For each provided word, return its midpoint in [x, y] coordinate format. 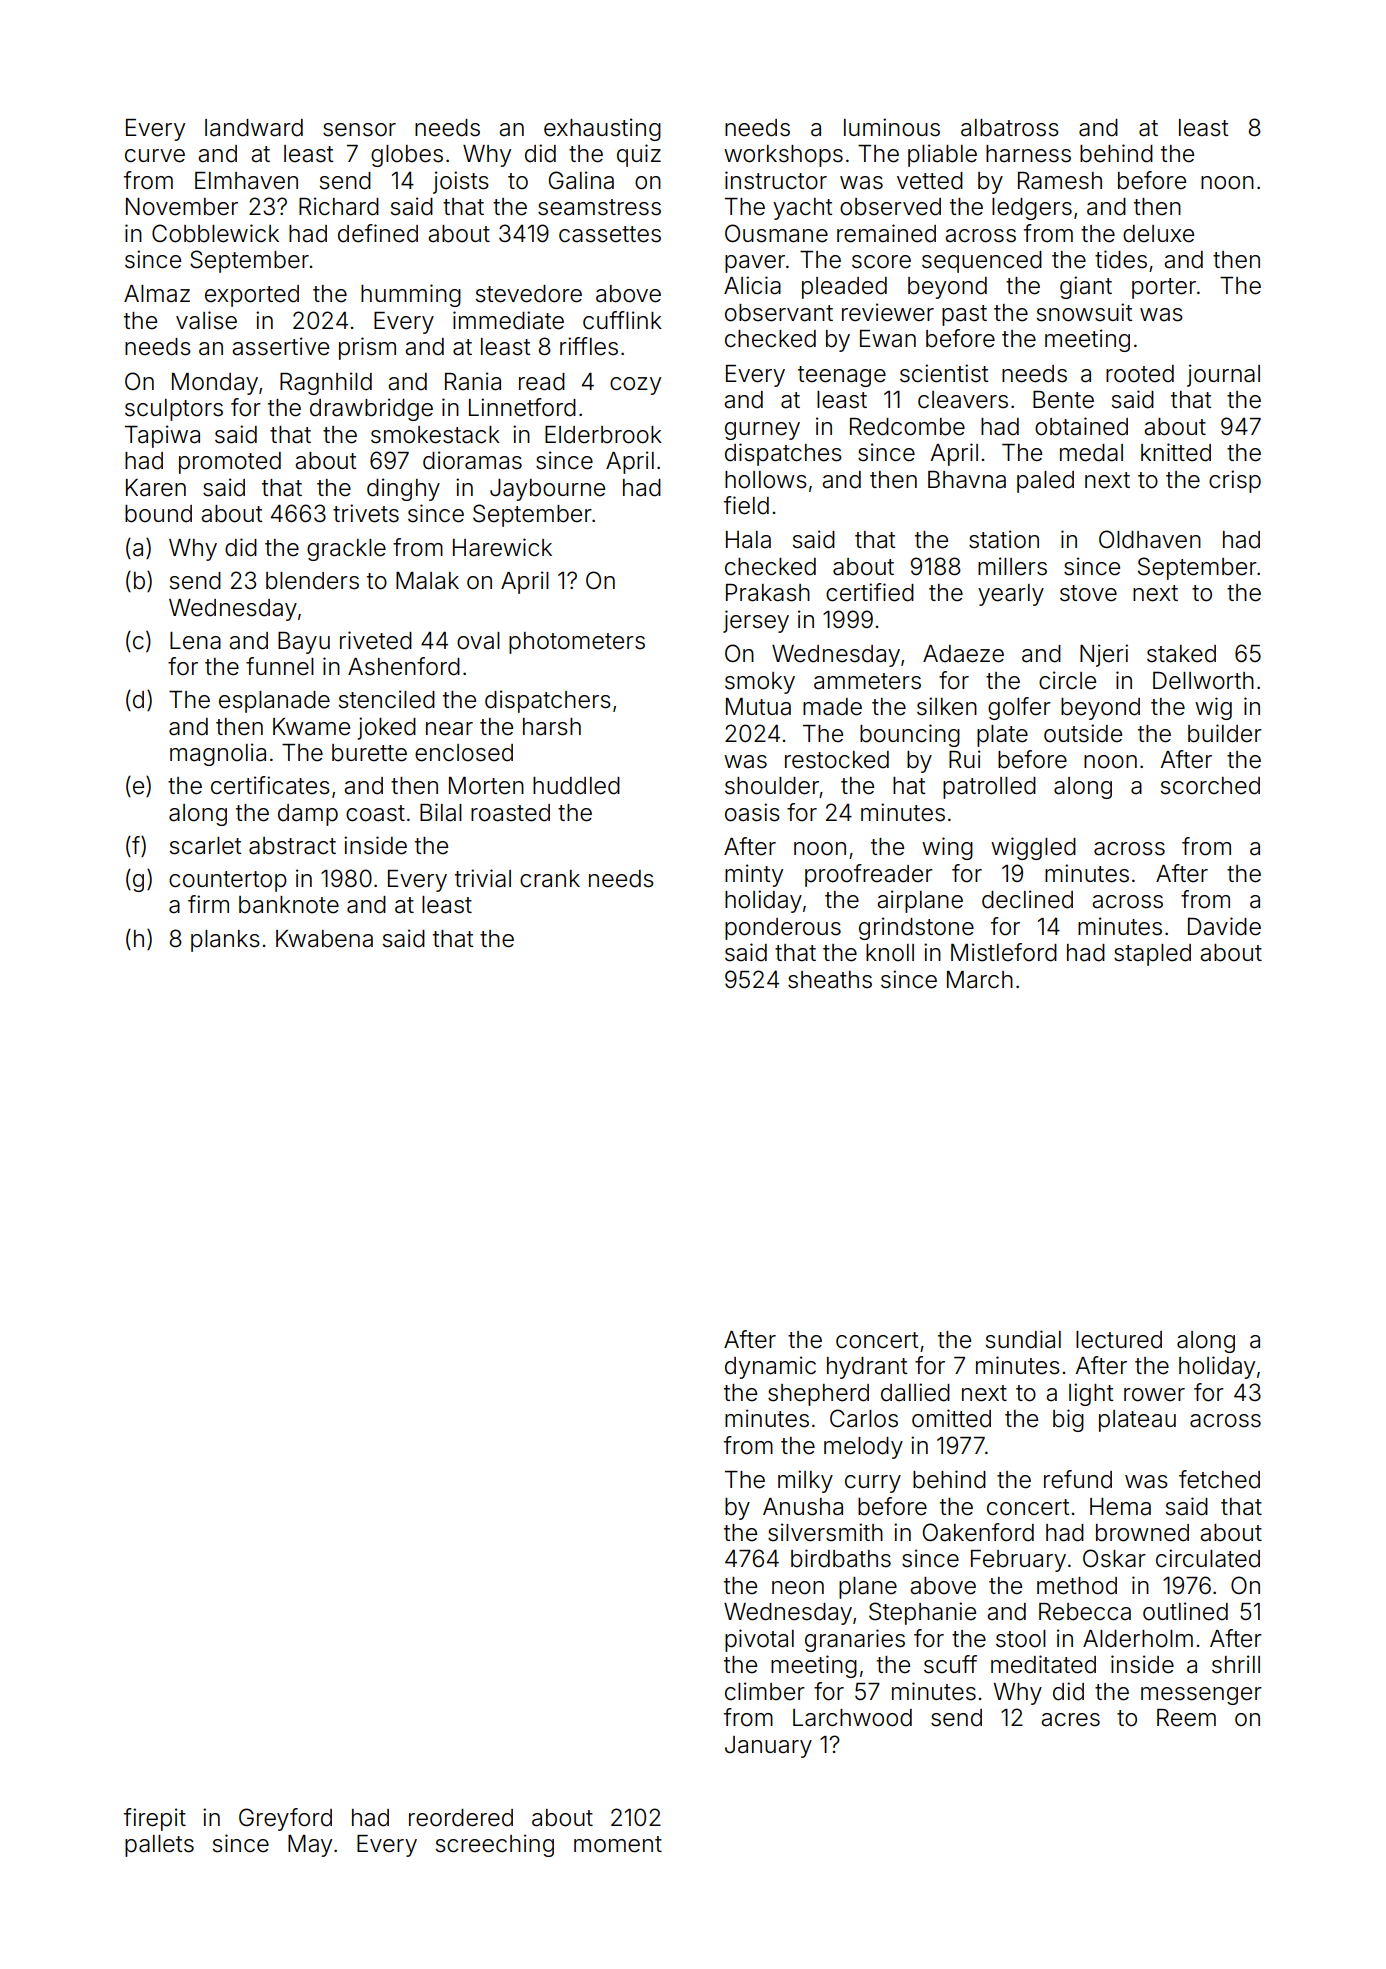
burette [369, 753]
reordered [461, 1818]
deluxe [1158, 234]
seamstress [599, 207]
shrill [1236, 1664]
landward [254, 128]
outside [1083, 733]
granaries [855, 1640]
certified [870, 592]
